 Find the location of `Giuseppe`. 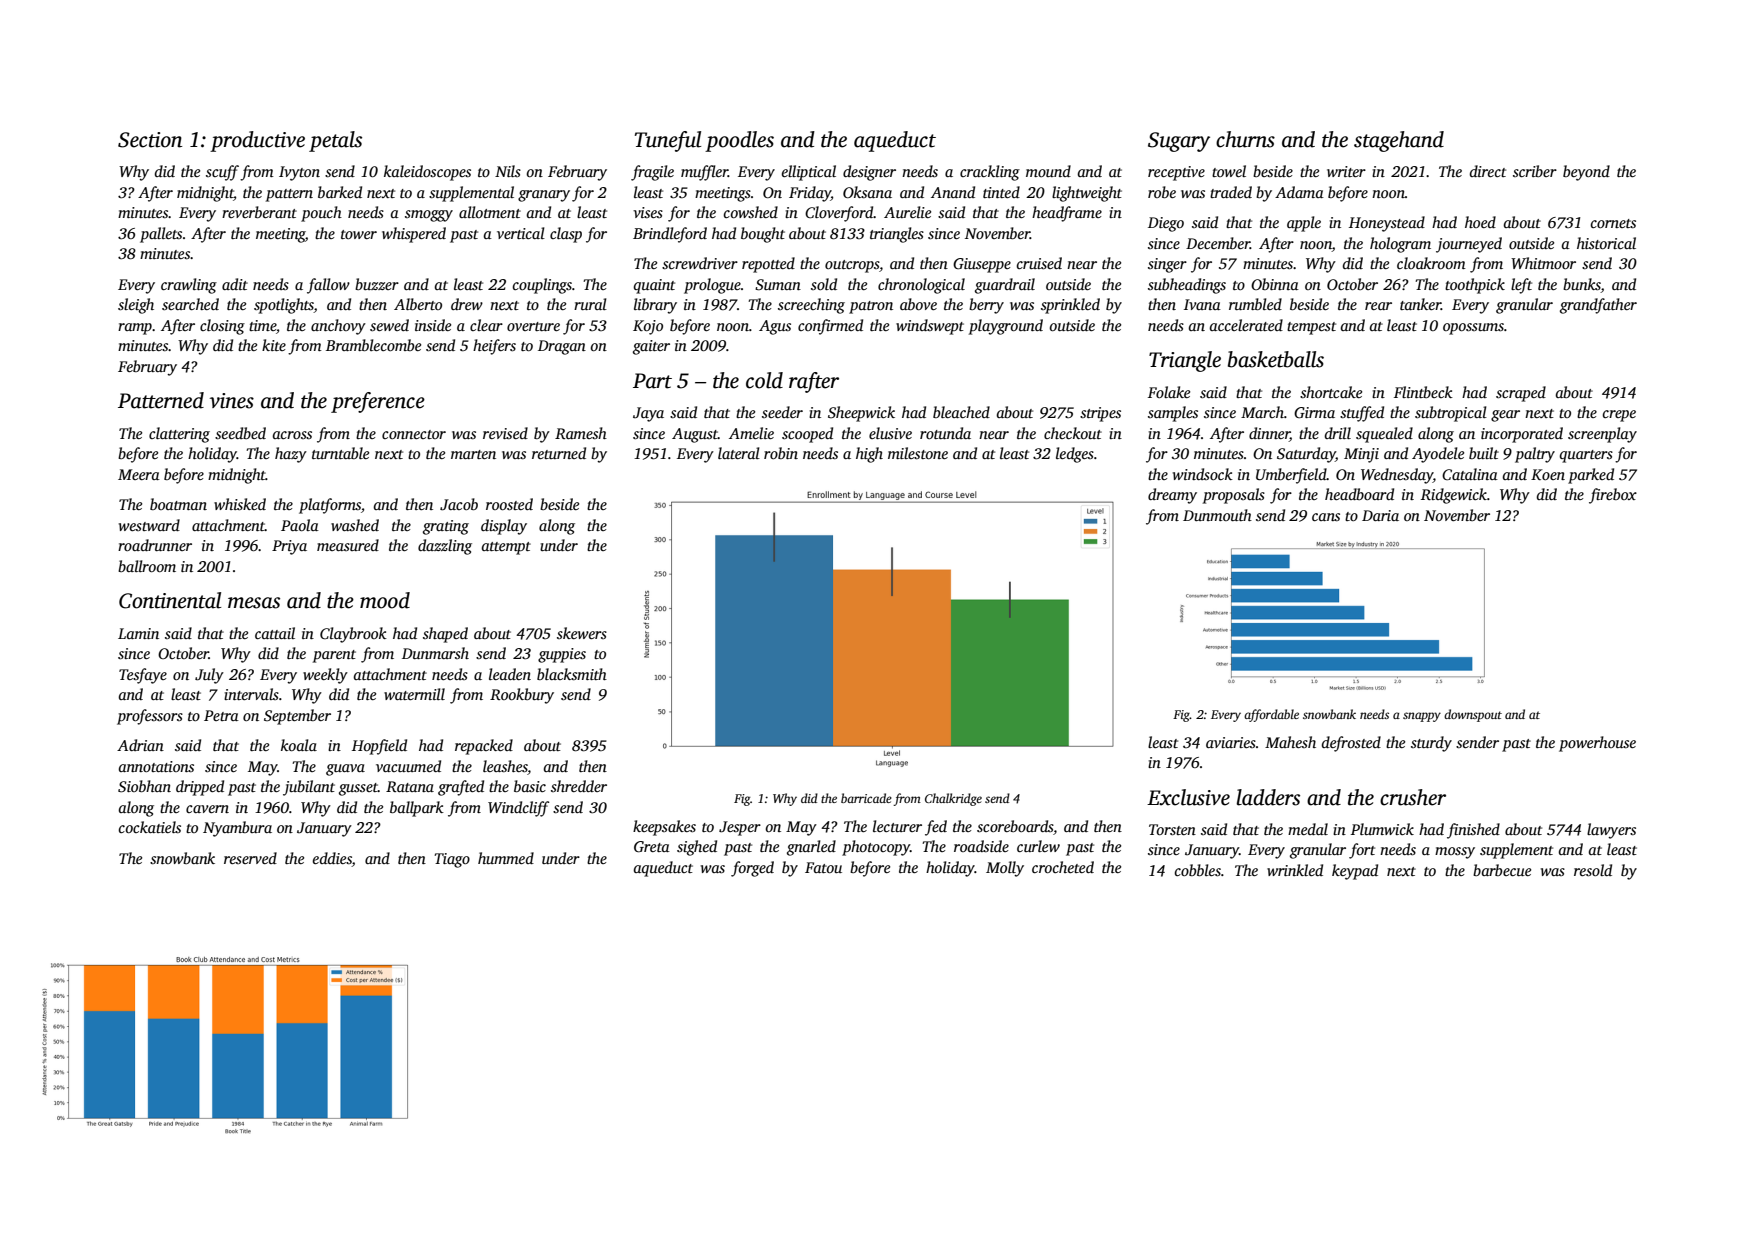

Giuseppe is located at coordinates (982, 265).
